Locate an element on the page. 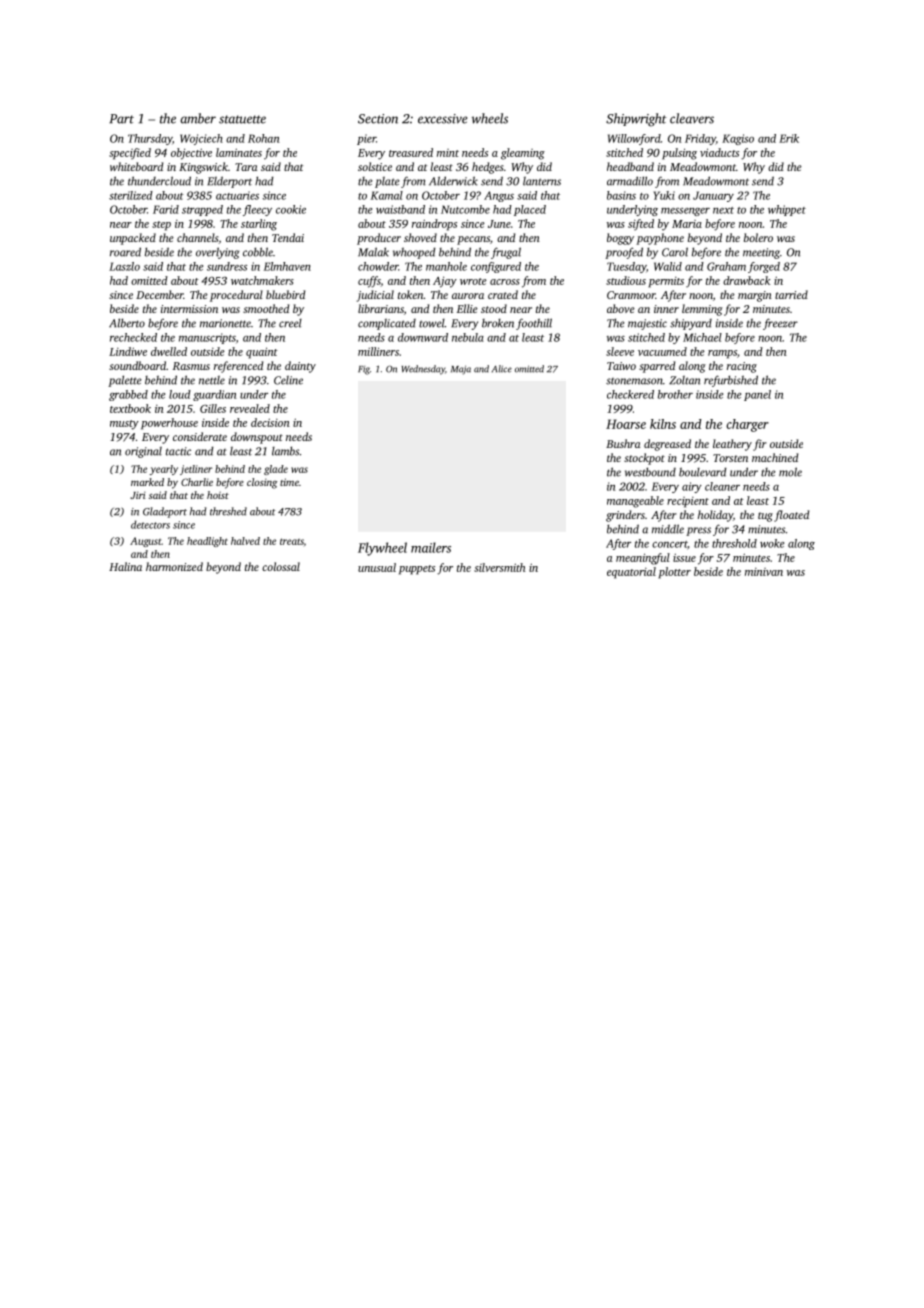 This document has width=924, height=1308. meaningful is located at coordinates (643, 559).
